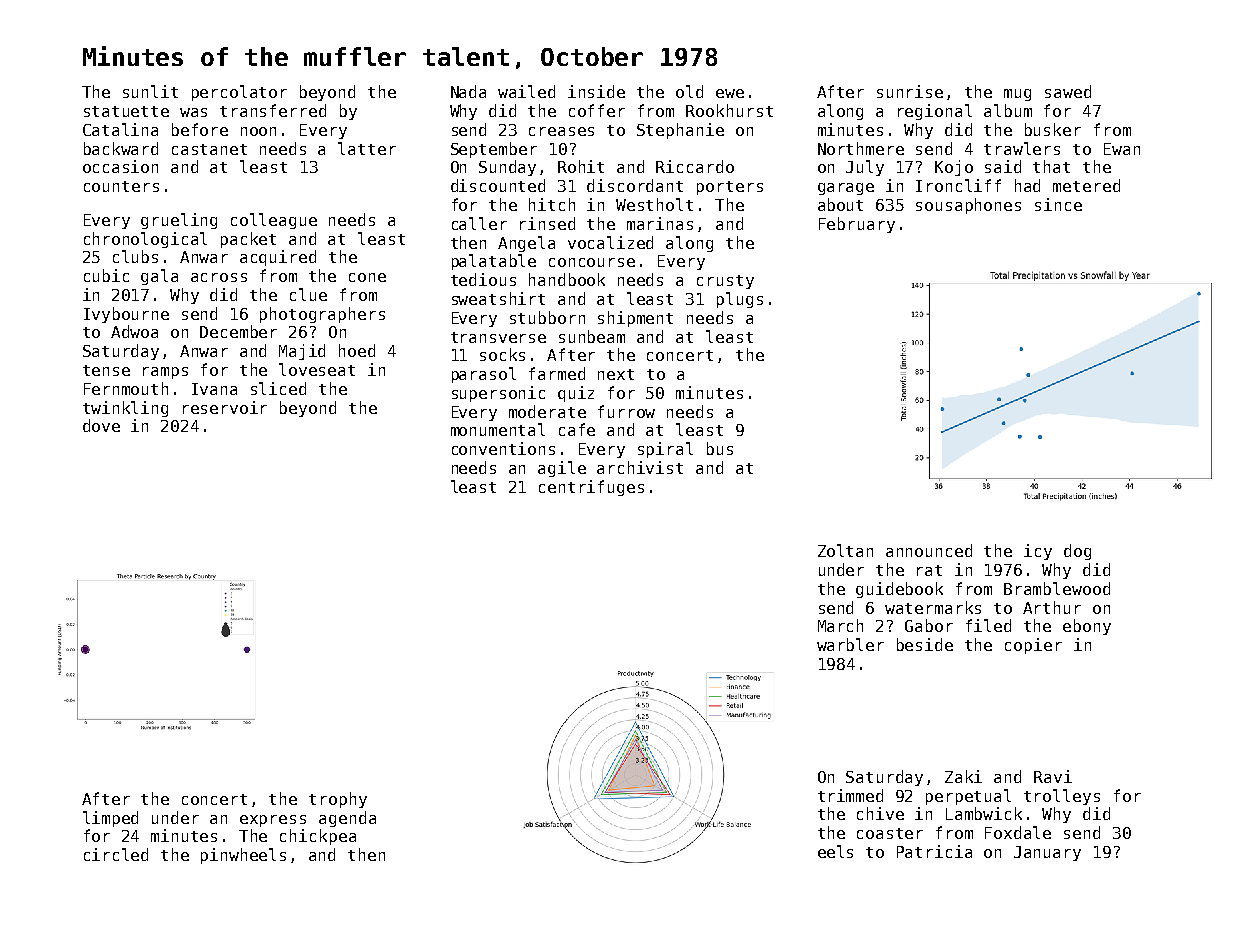  I want to click on cone, so click(367, 277).
